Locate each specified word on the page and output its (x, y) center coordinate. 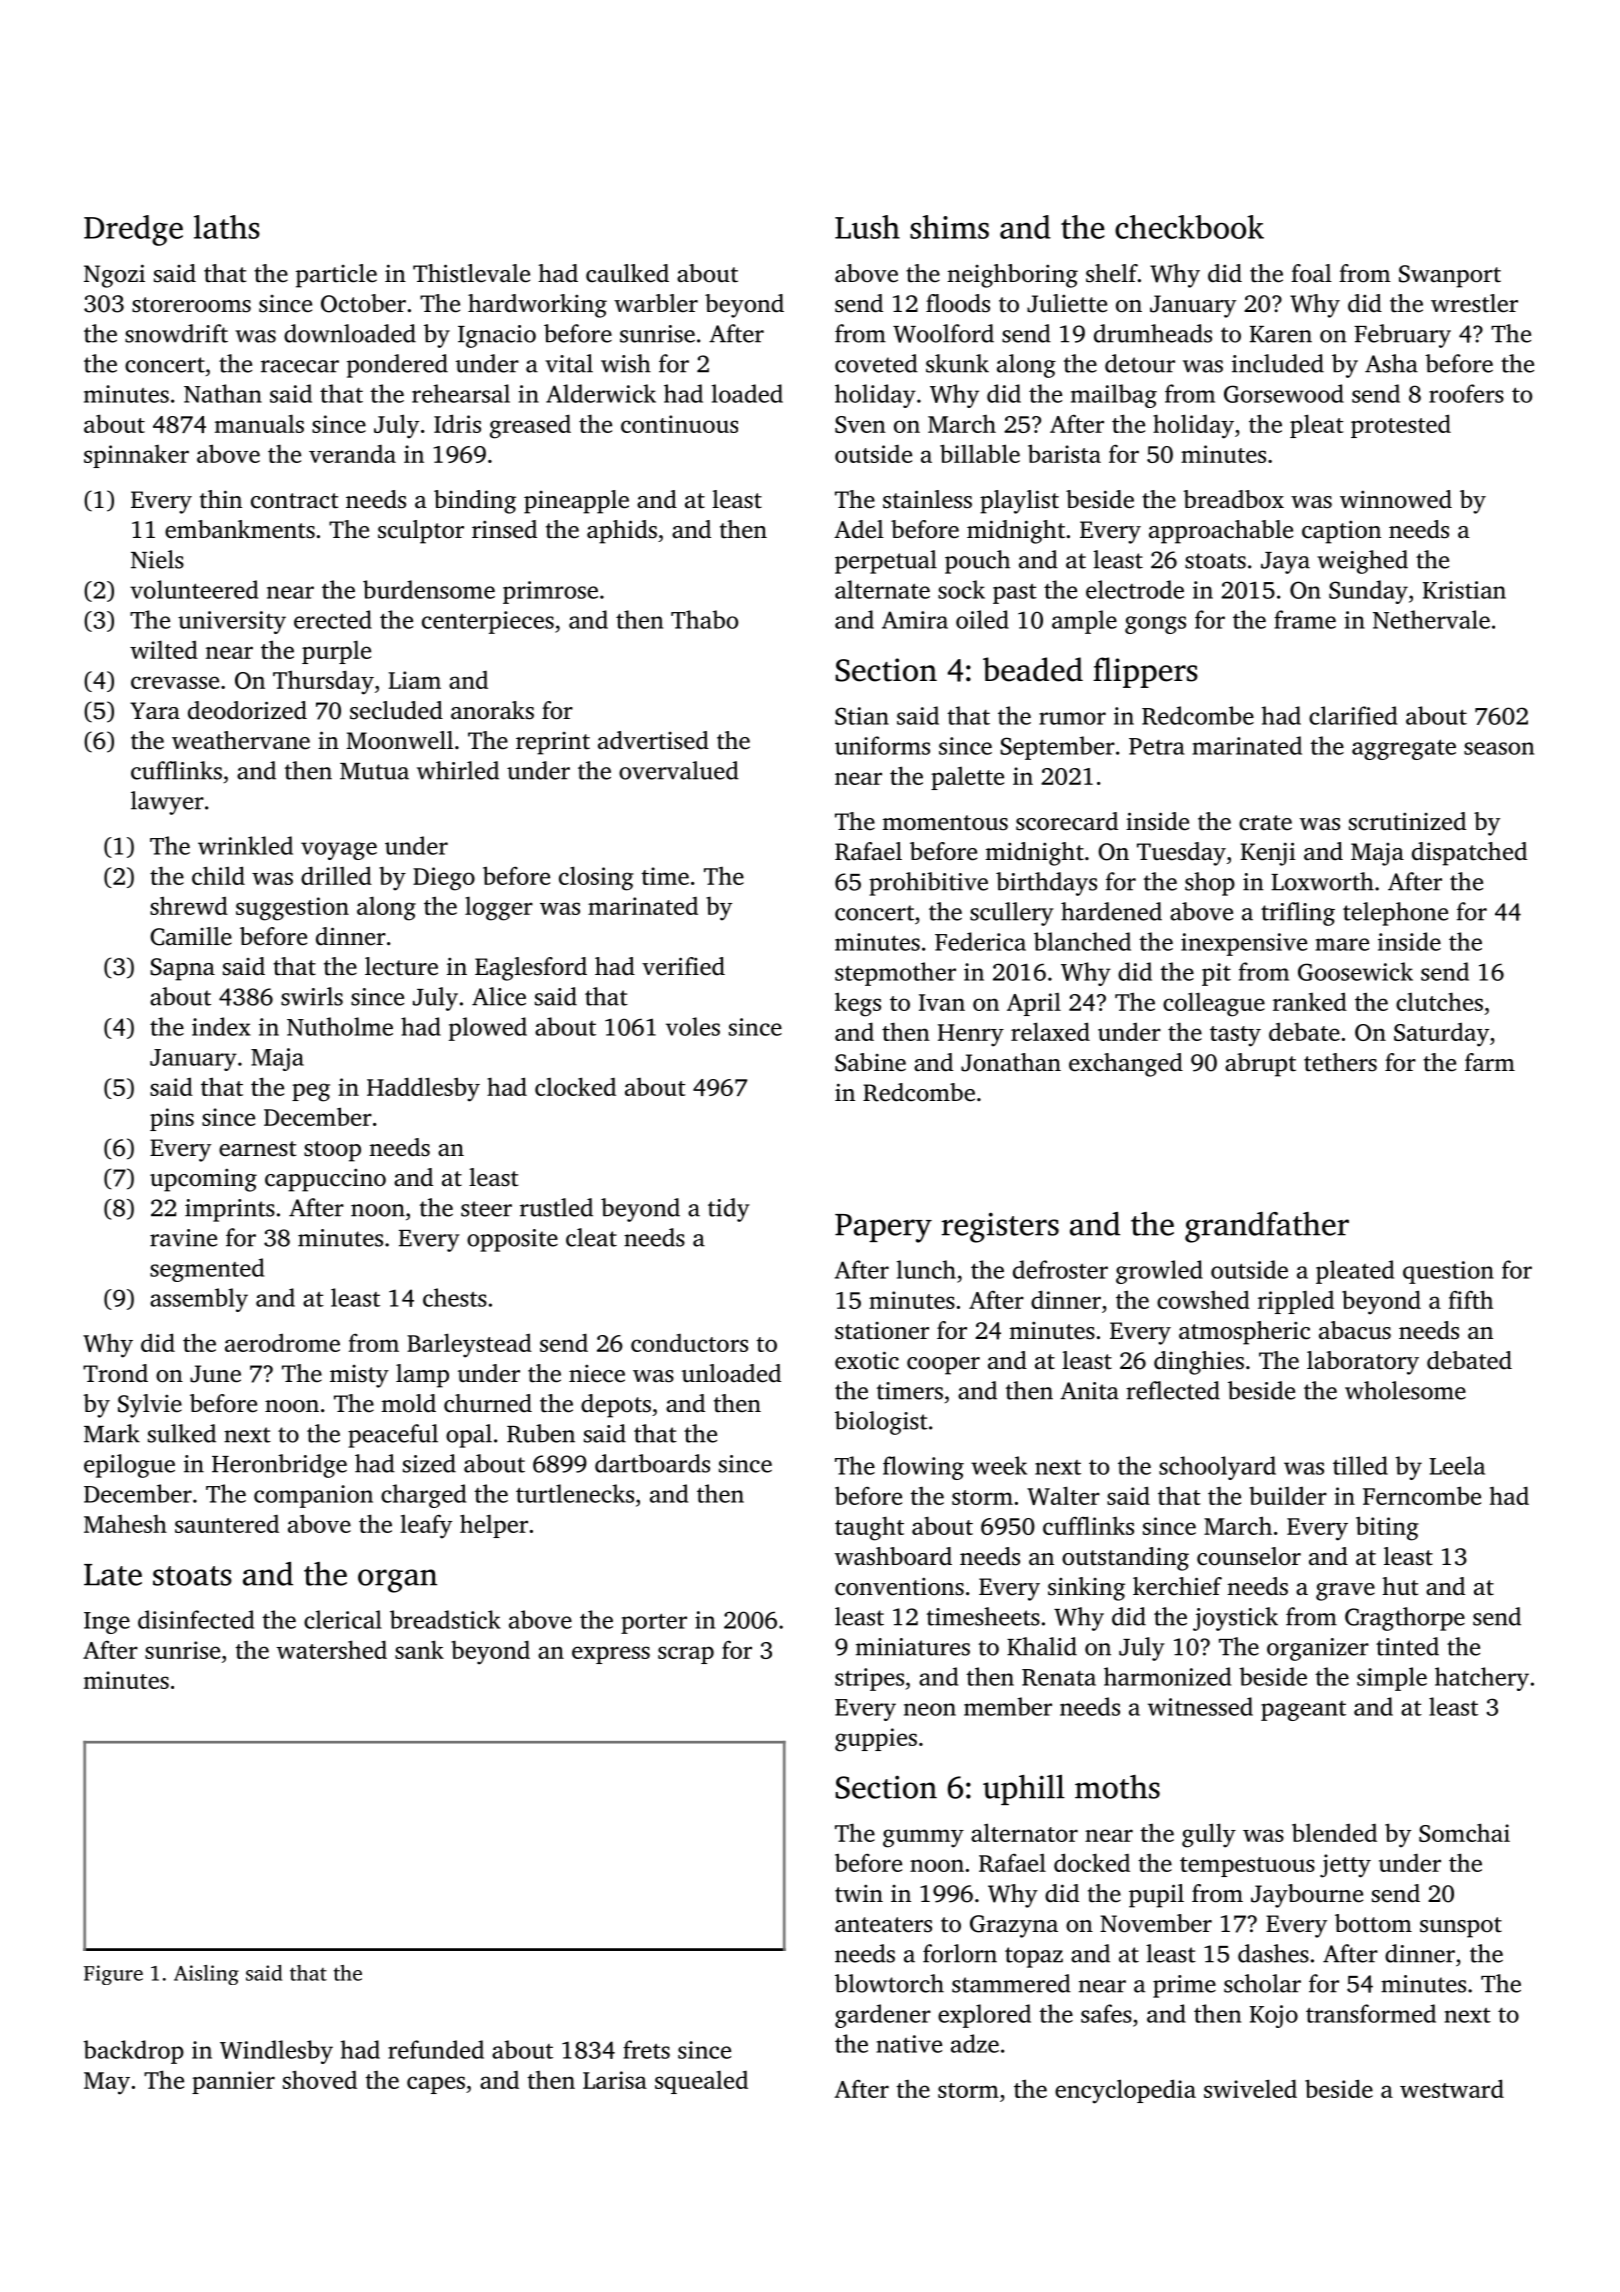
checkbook (1189, 227)
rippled (1296, 1302)
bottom (1373, 1923)
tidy (729, 1210)
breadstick (445, 1619)
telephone (1395, 914)
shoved (320, 2079)
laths (227, 227)
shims (949, 227)
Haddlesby (423, 1089)
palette (967, 778)
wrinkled (245, 845)
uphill (1024, 1790)
